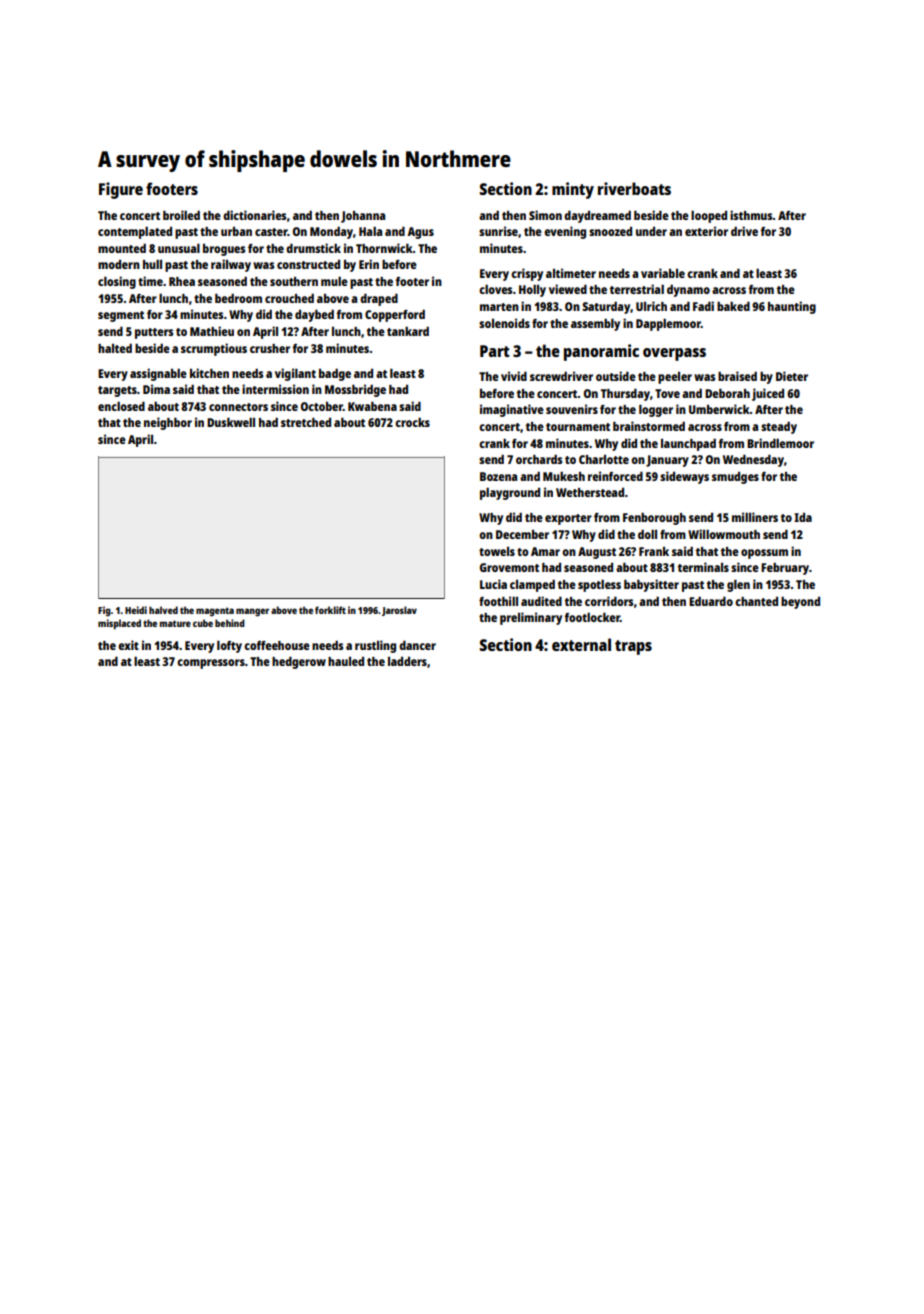 This image has height=1314, width=924. I want to click on Eduardo, so click(711, 601).
